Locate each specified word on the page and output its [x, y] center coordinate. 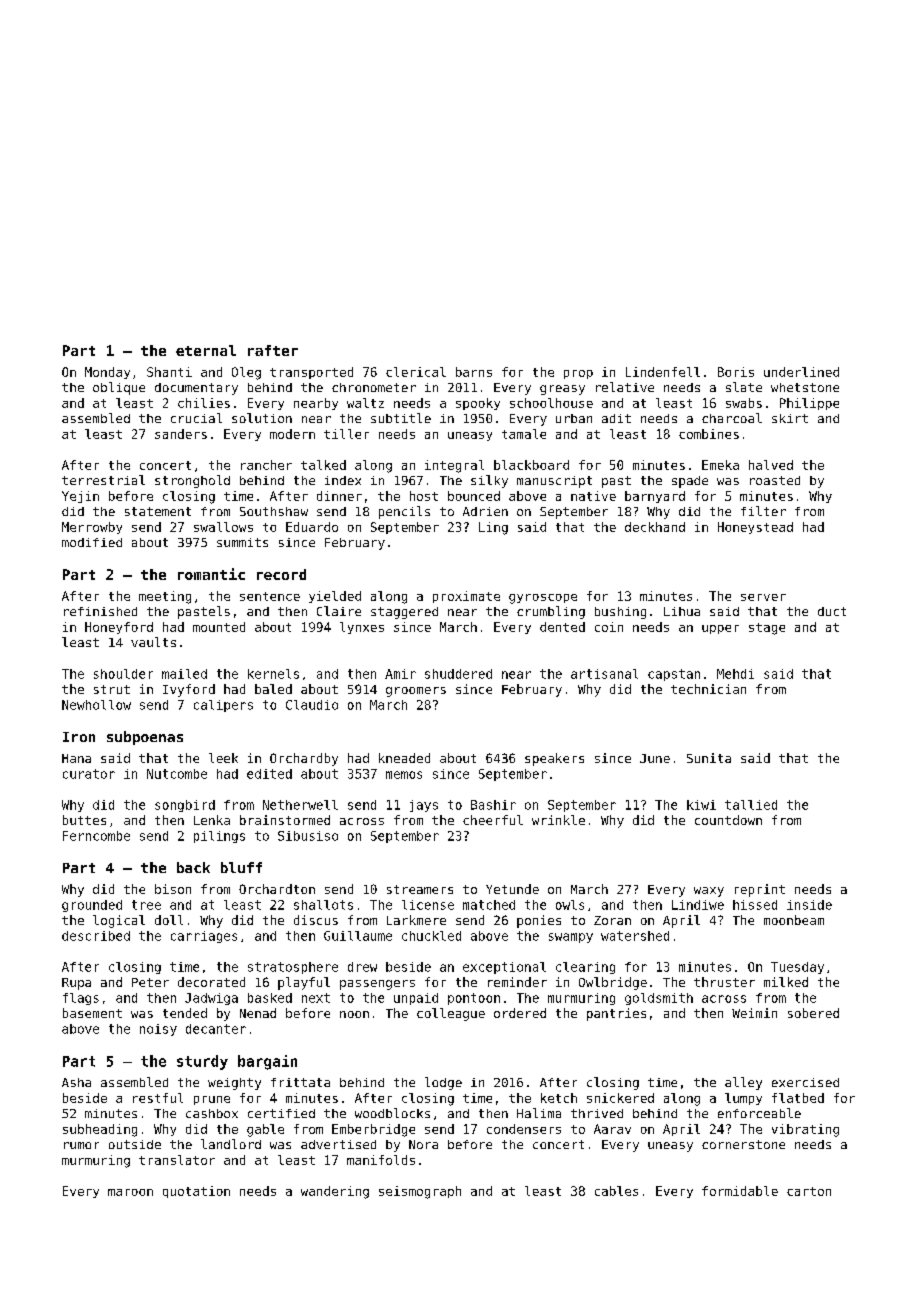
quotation [196, 1192]
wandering [335, 1192]
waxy [709, 892]
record [281, 574]
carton [809, 1191]
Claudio [312, 705]
